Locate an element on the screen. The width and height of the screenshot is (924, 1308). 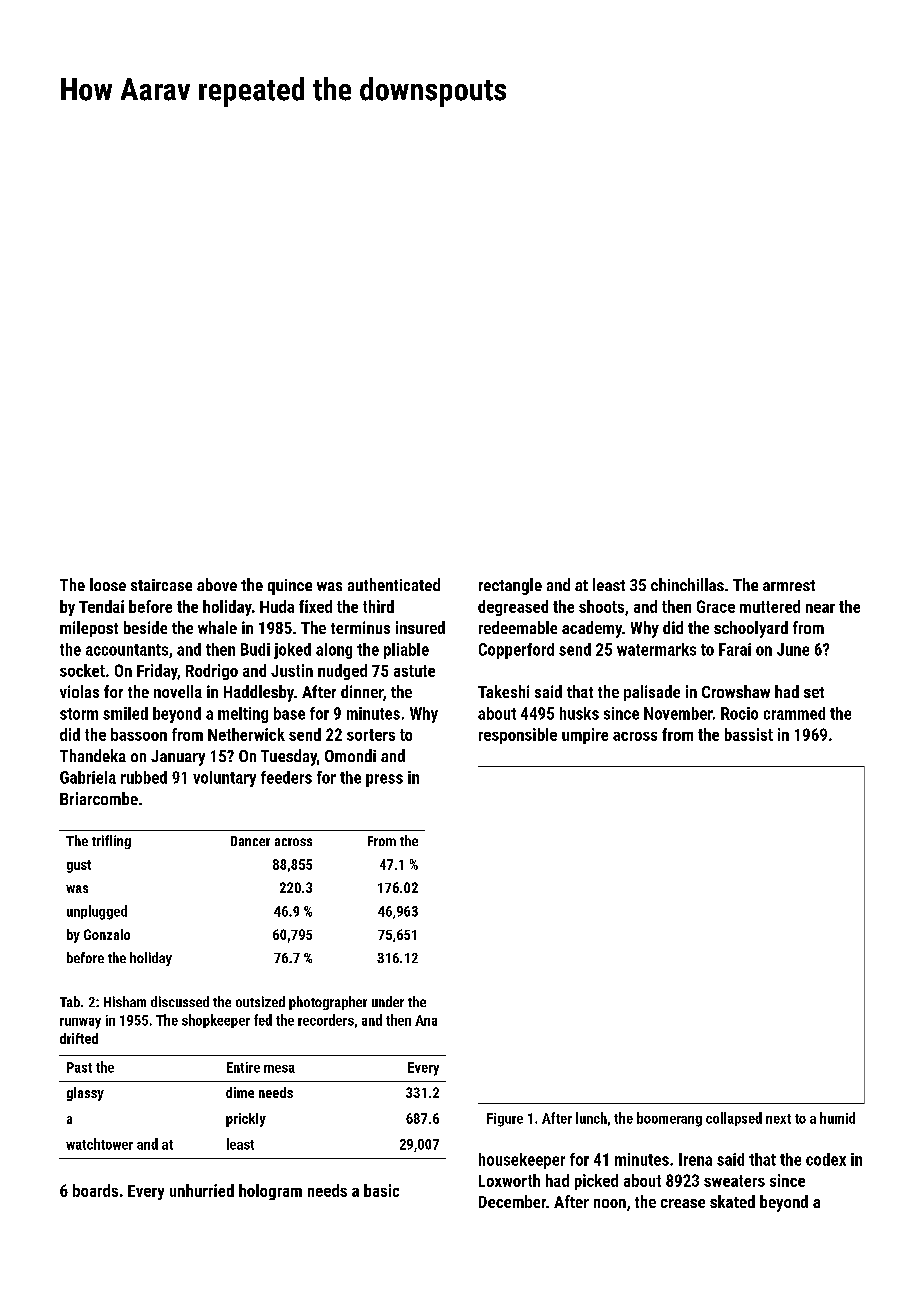
voluntary is located at coordinates (224, 779).
